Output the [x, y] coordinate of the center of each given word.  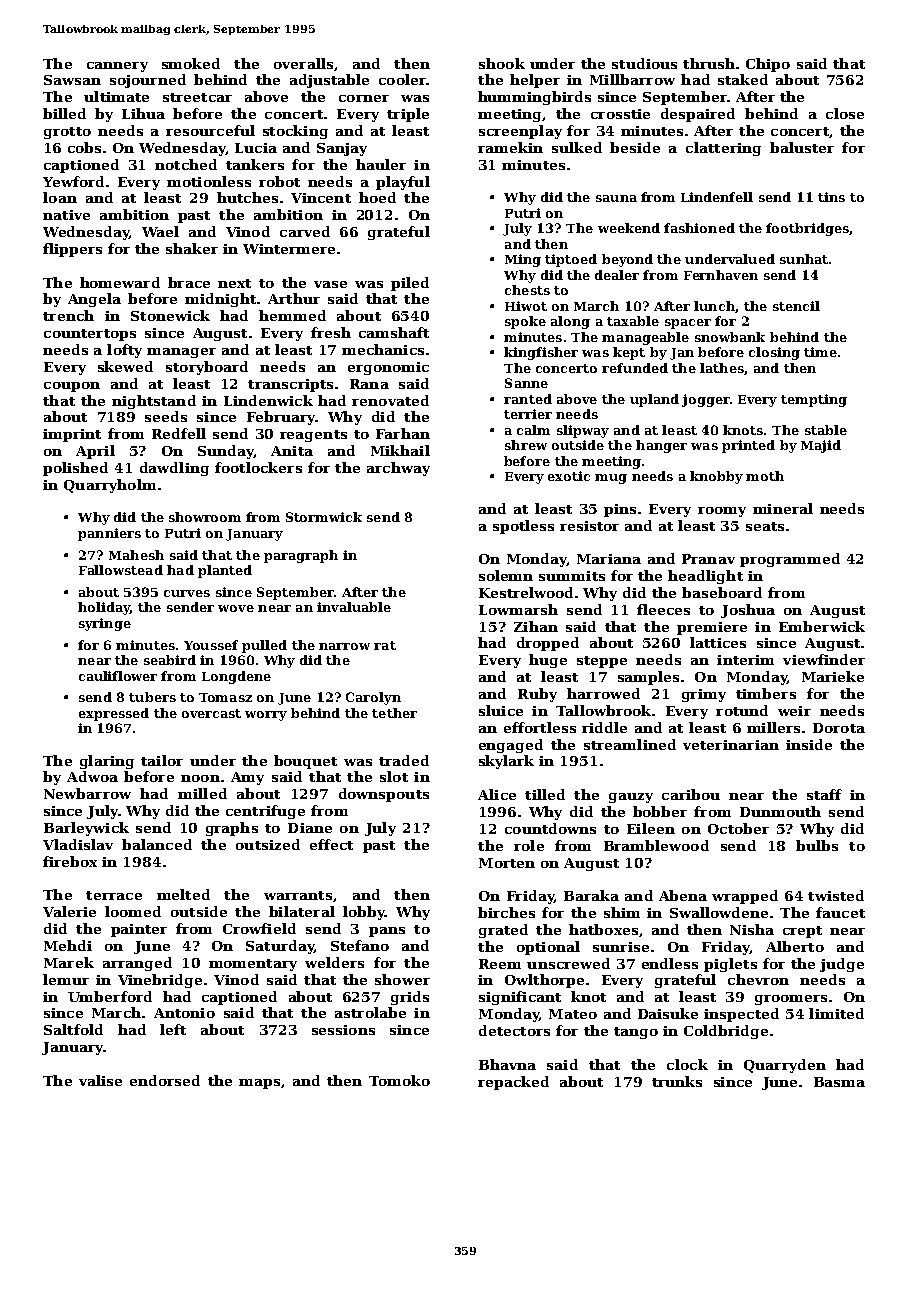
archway [398, 469]
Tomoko [399, 1080]
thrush [709, 63]
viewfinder [824, 659]
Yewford [73, 181]
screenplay [520, 132]
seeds [166, 416]
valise [100, 1080]
